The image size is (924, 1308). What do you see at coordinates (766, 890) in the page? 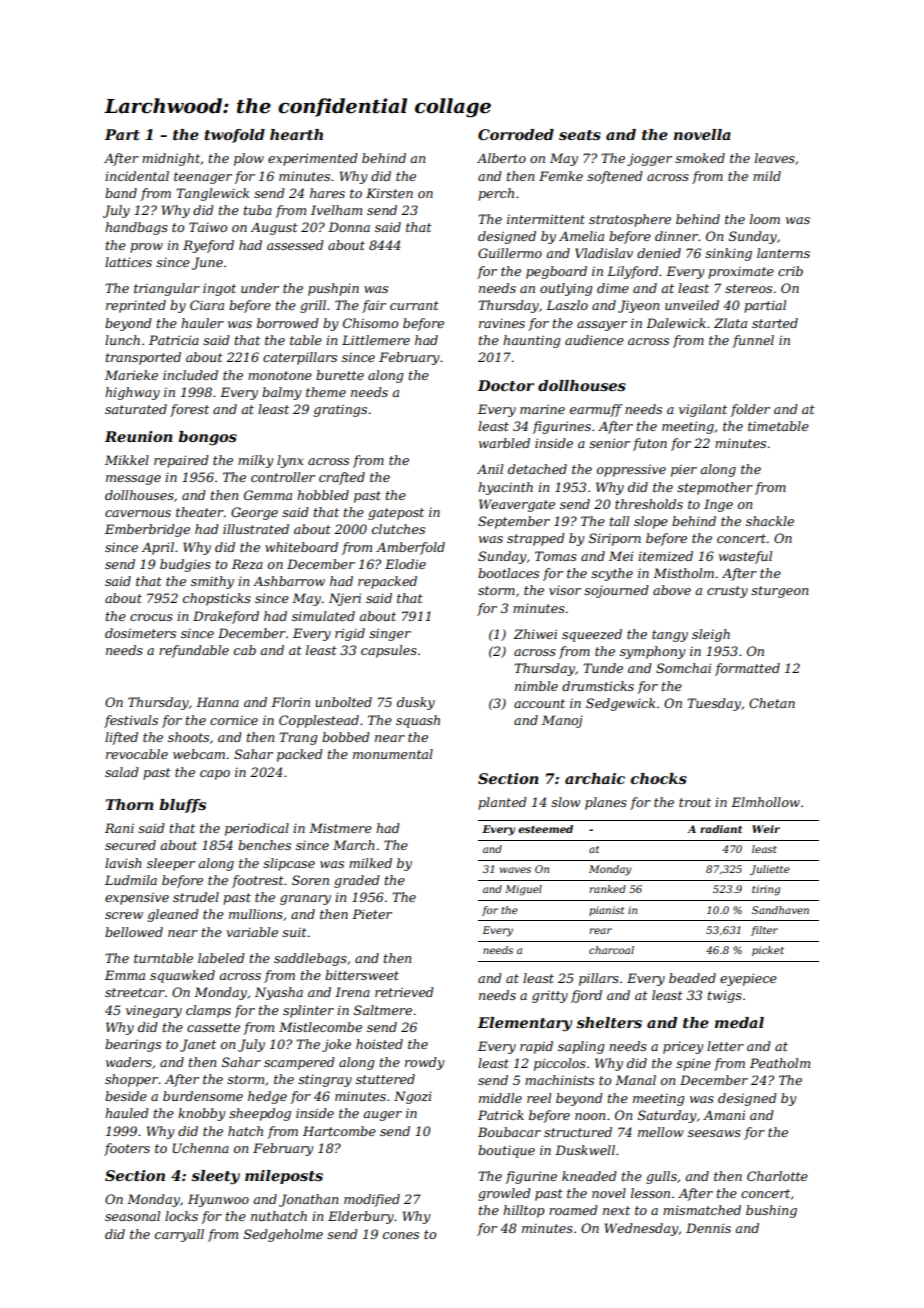
I see `tiring` at bounding box center [766, 890].
